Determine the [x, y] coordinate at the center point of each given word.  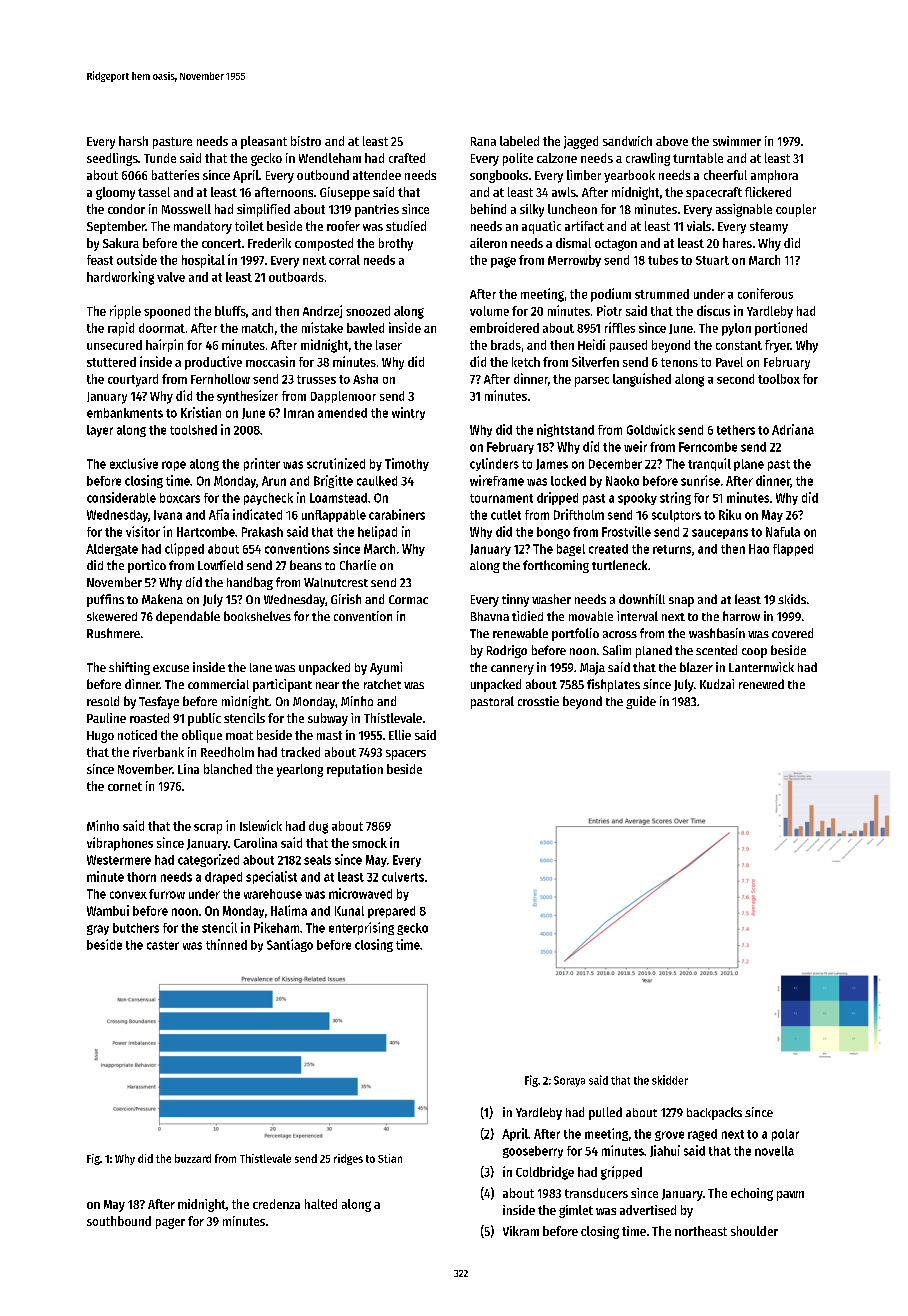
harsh [133, 141]
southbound [119, 1221]
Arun [274, 481]
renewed [761, 684]
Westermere [119, 860]
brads [506, 345]
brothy [396, 244]
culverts [403, 877]
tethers [736, 430]
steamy [769, 228]
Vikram [521, 1231]
